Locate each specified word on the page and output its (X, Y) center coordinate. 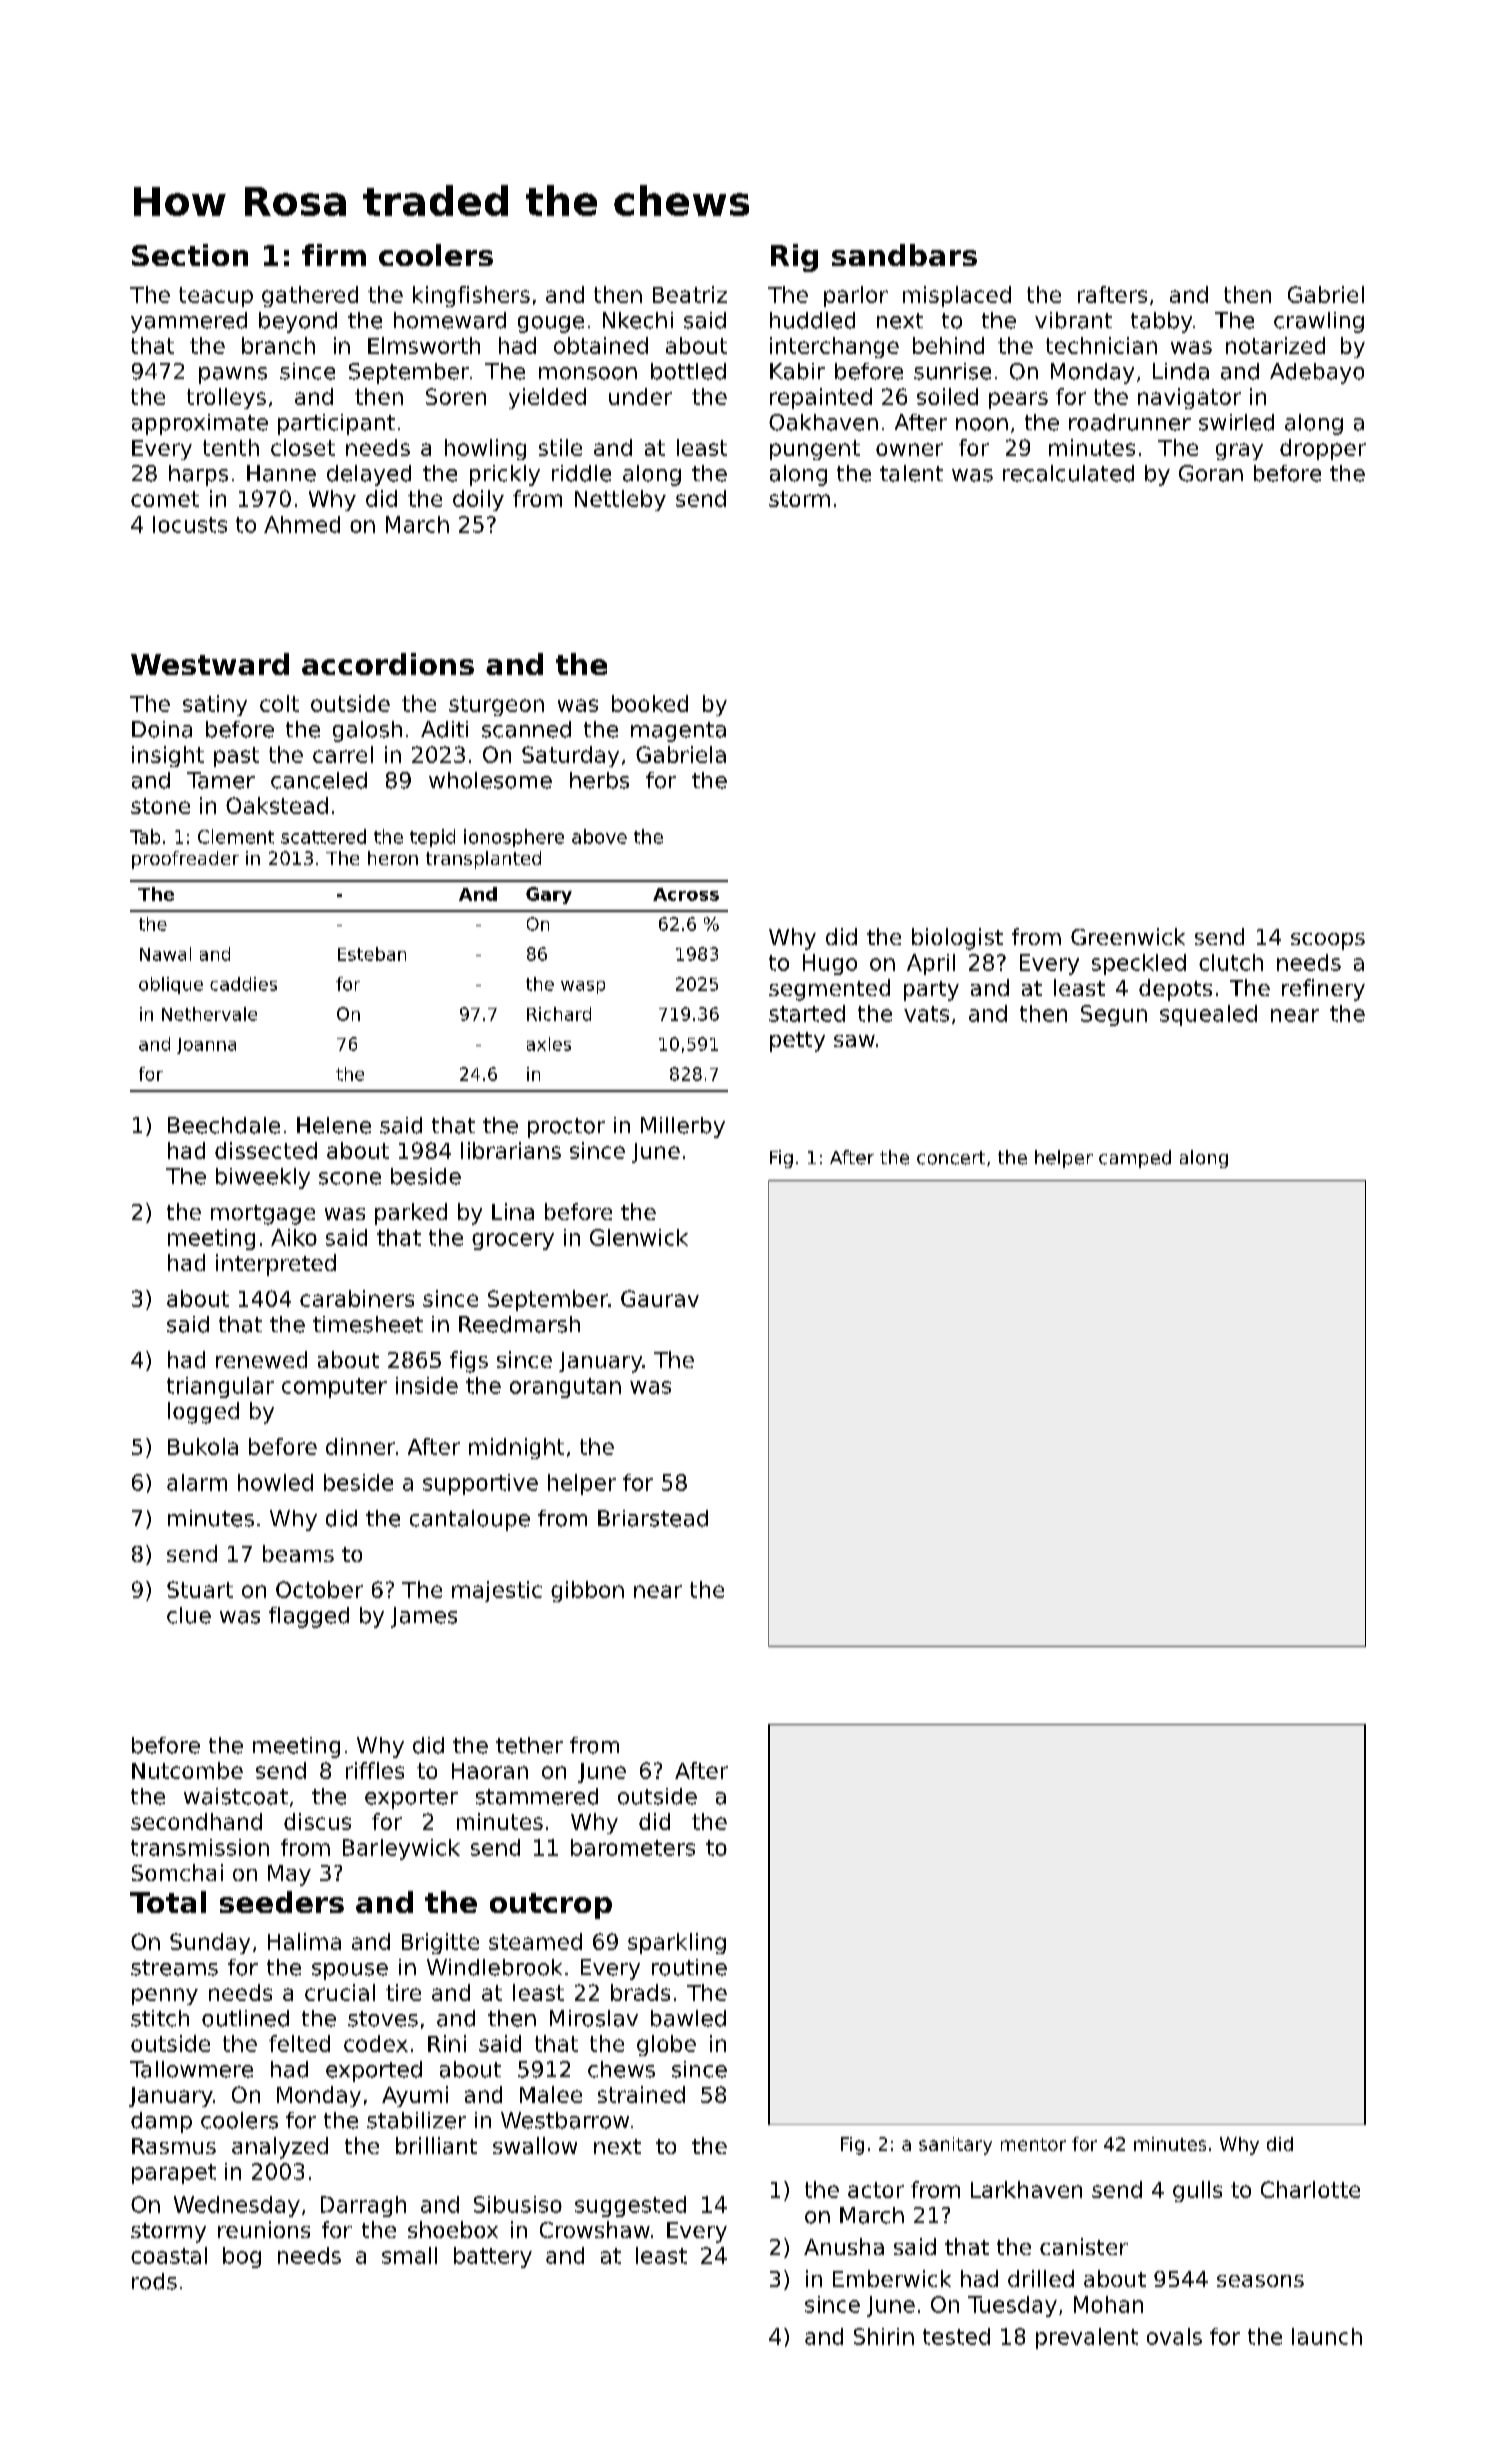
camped (1135, 1159)
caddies (243, 984)
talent (911, 473)
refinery (1323, 990)
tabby (1161, 322)
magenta (678, 732)
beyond (298, 322)
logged (203, 1413)
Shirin (884, 2336)
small (409, 2255)
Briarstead (653, 1518)
